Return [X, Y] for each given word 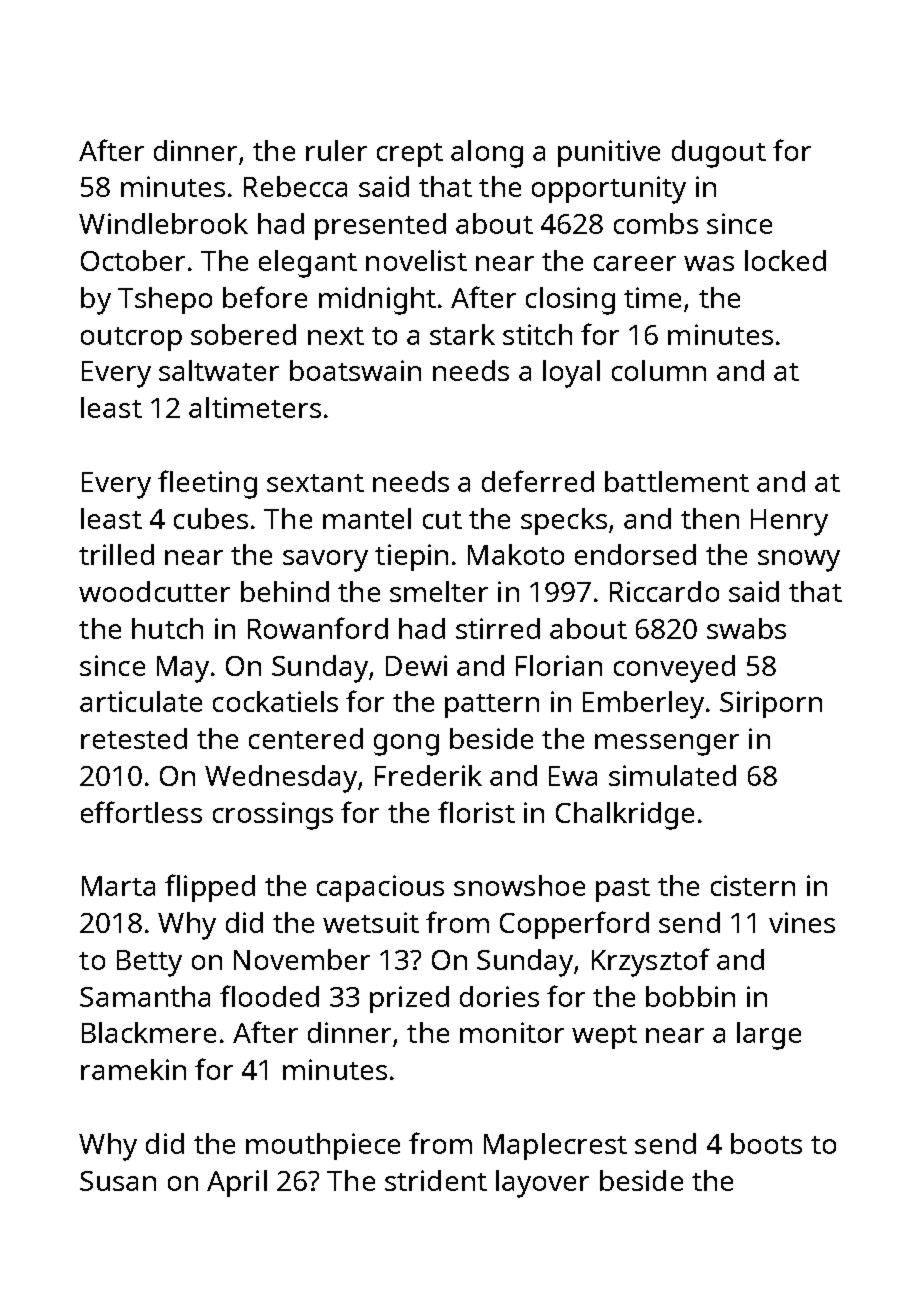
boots [766, 1143]
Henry [789, 522]
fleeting [207, 484]
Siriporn [771, 704]
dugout [719, 154]
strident [436, 1180]
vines [802, 922]
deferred [538, 481]
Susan [118, 1181]
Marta [118, 886]
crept [410, 155]
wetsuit [371, 922]
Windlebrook [163, 223]
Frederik [428, 775]
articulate [141, 701]
